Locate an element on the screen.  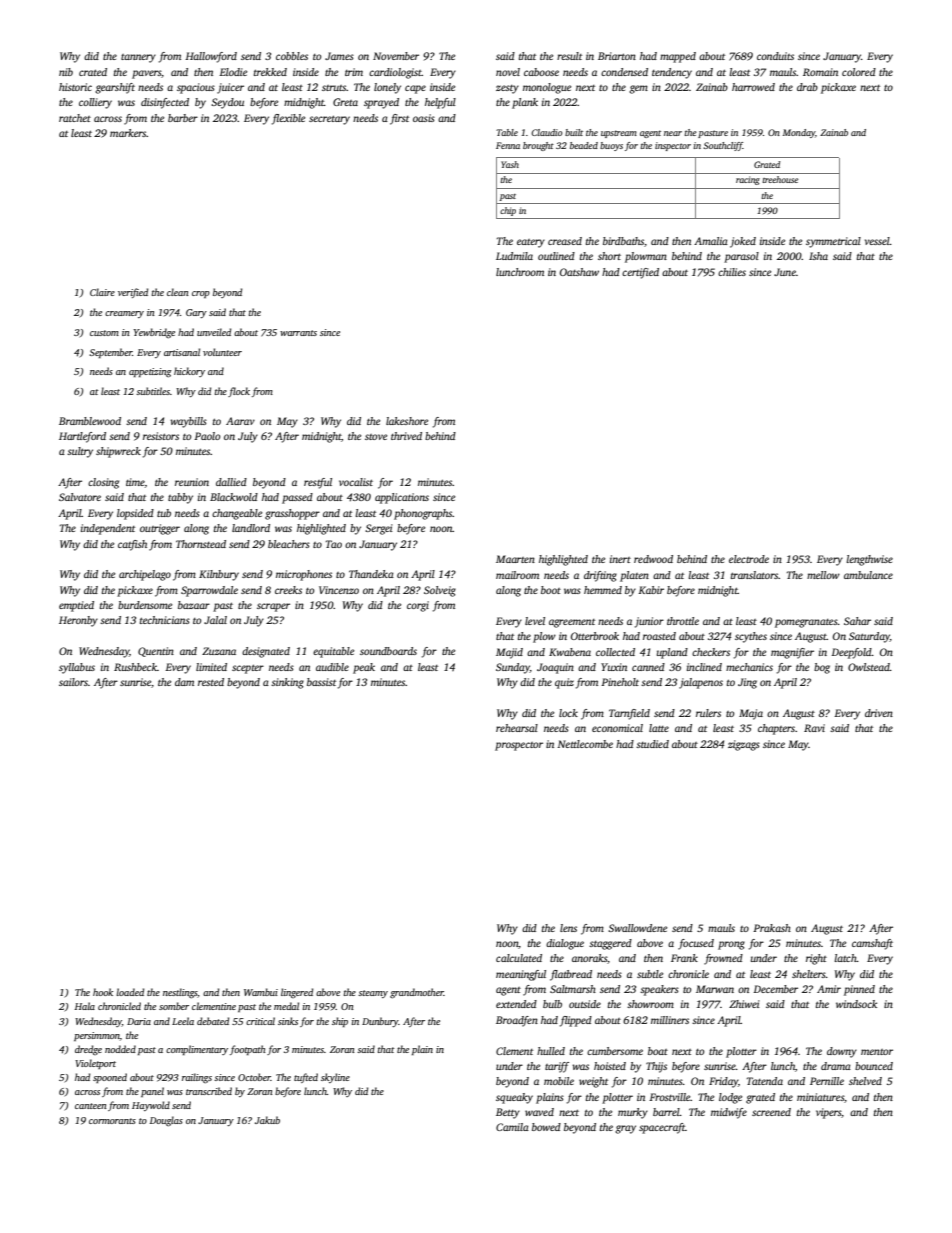
independent is located at coordinates (108, 529).
